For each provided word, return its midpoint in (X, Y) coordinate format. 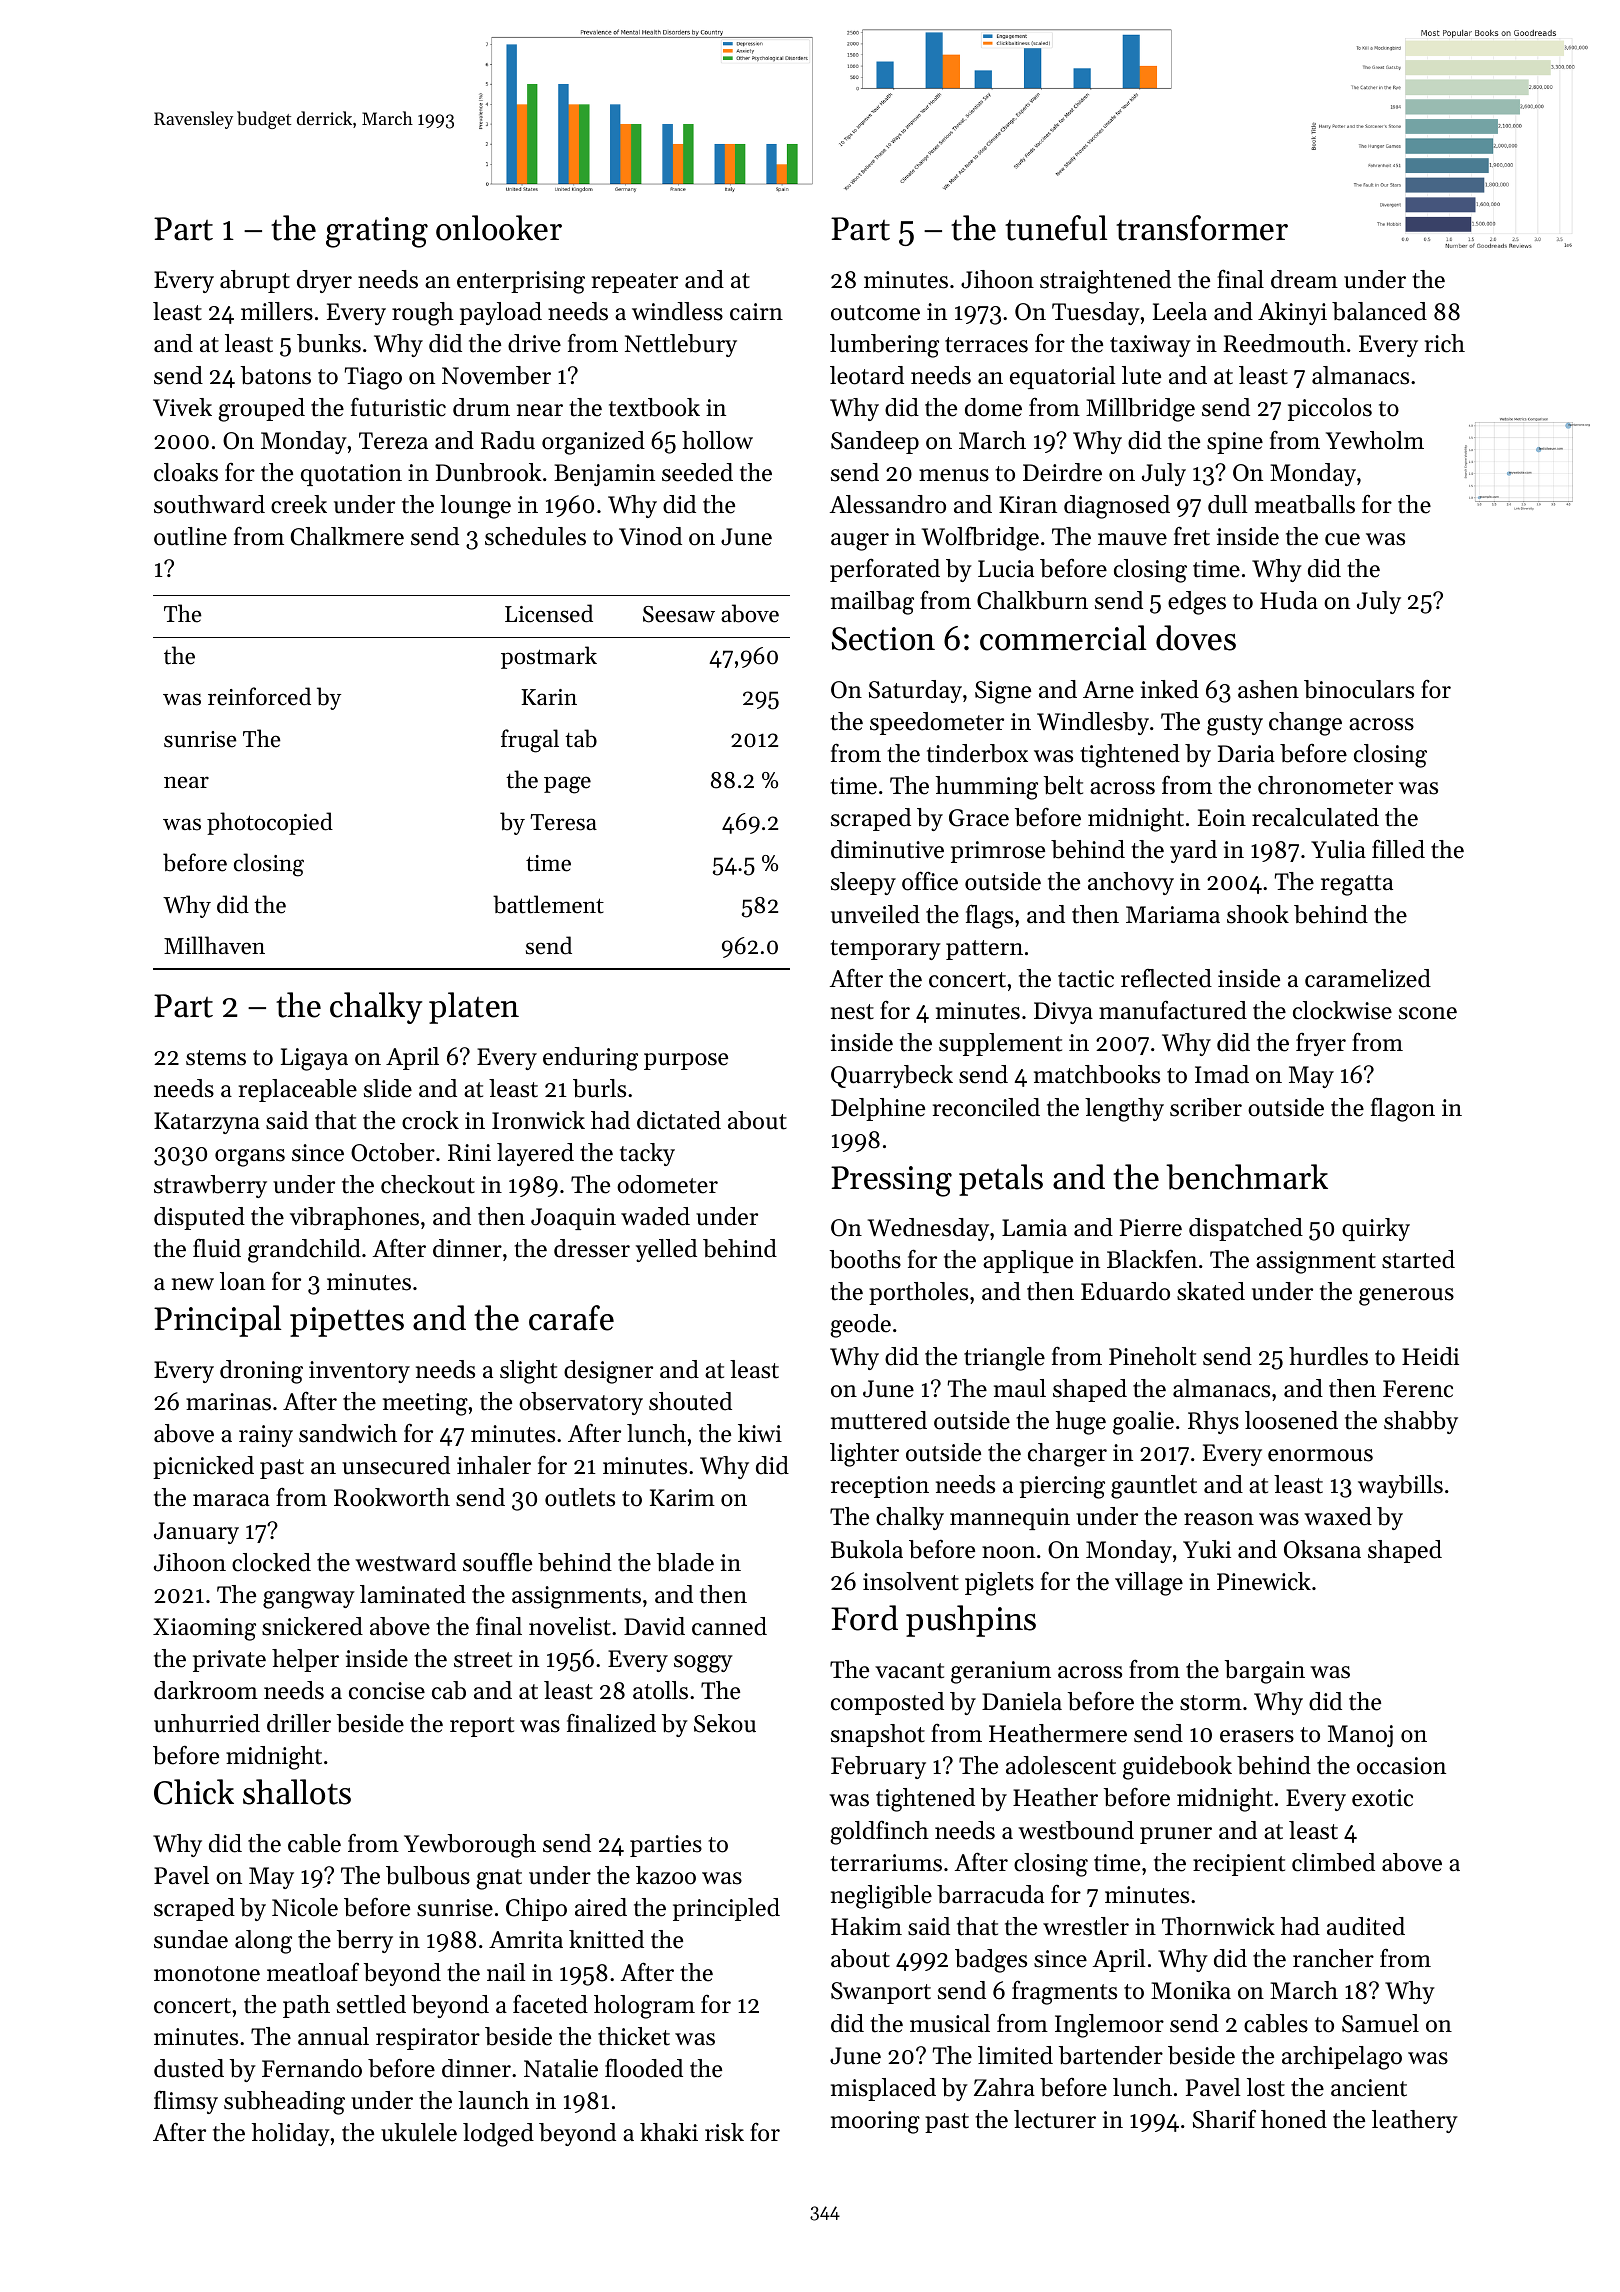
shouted (690, 1401)
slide (388, 1088)
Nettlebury (681, 345)
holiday (291, 2134)
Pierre (1151, 1228)
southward (209, 504)
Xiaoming (204, 1629)
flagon (1403, 1109)
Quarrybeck (892, 1076)
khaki (669, 2132)
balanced (1379, 311)
